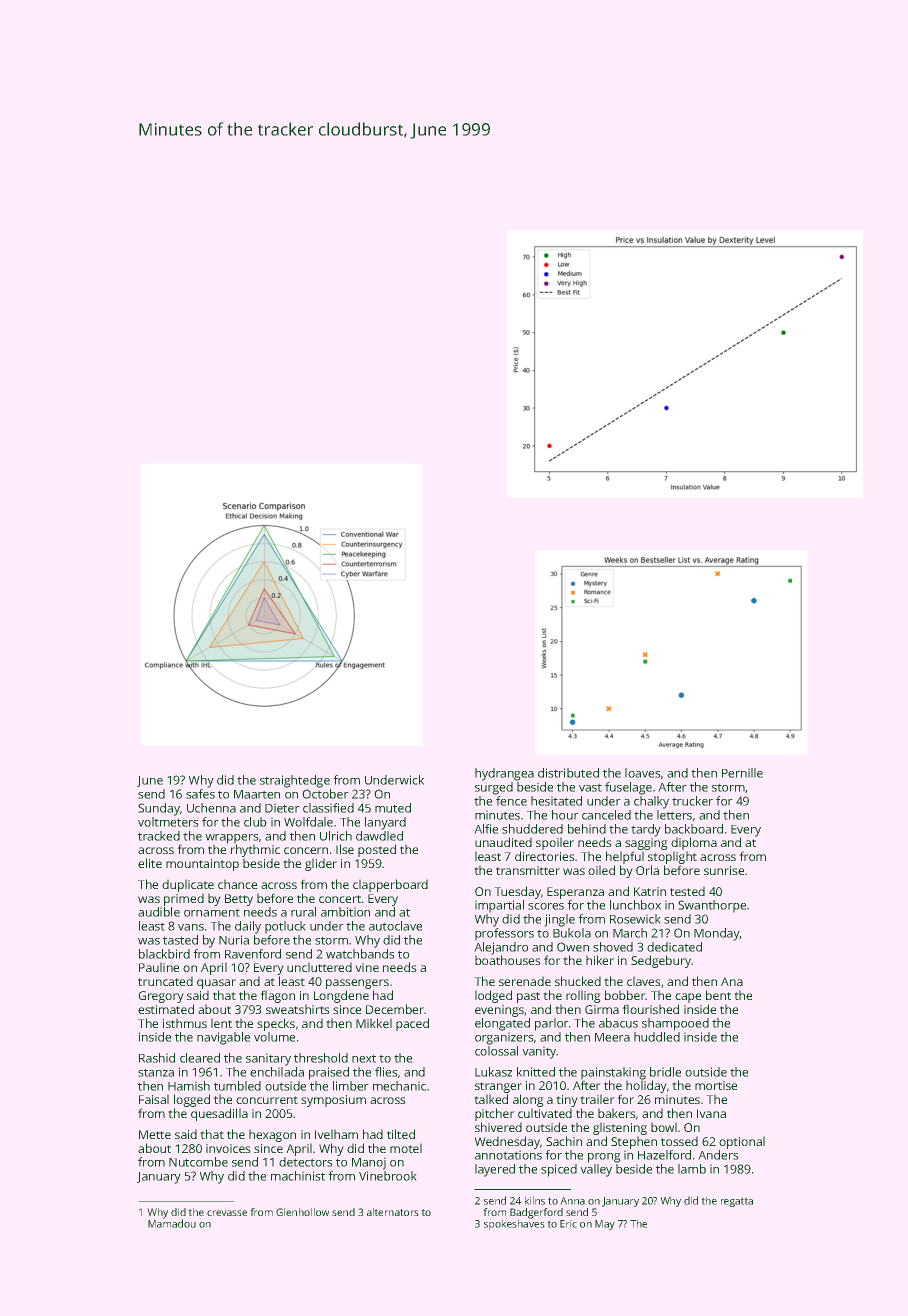 This image has width=908, height=1316. I want to click on sunrise, so click(724, 870).
